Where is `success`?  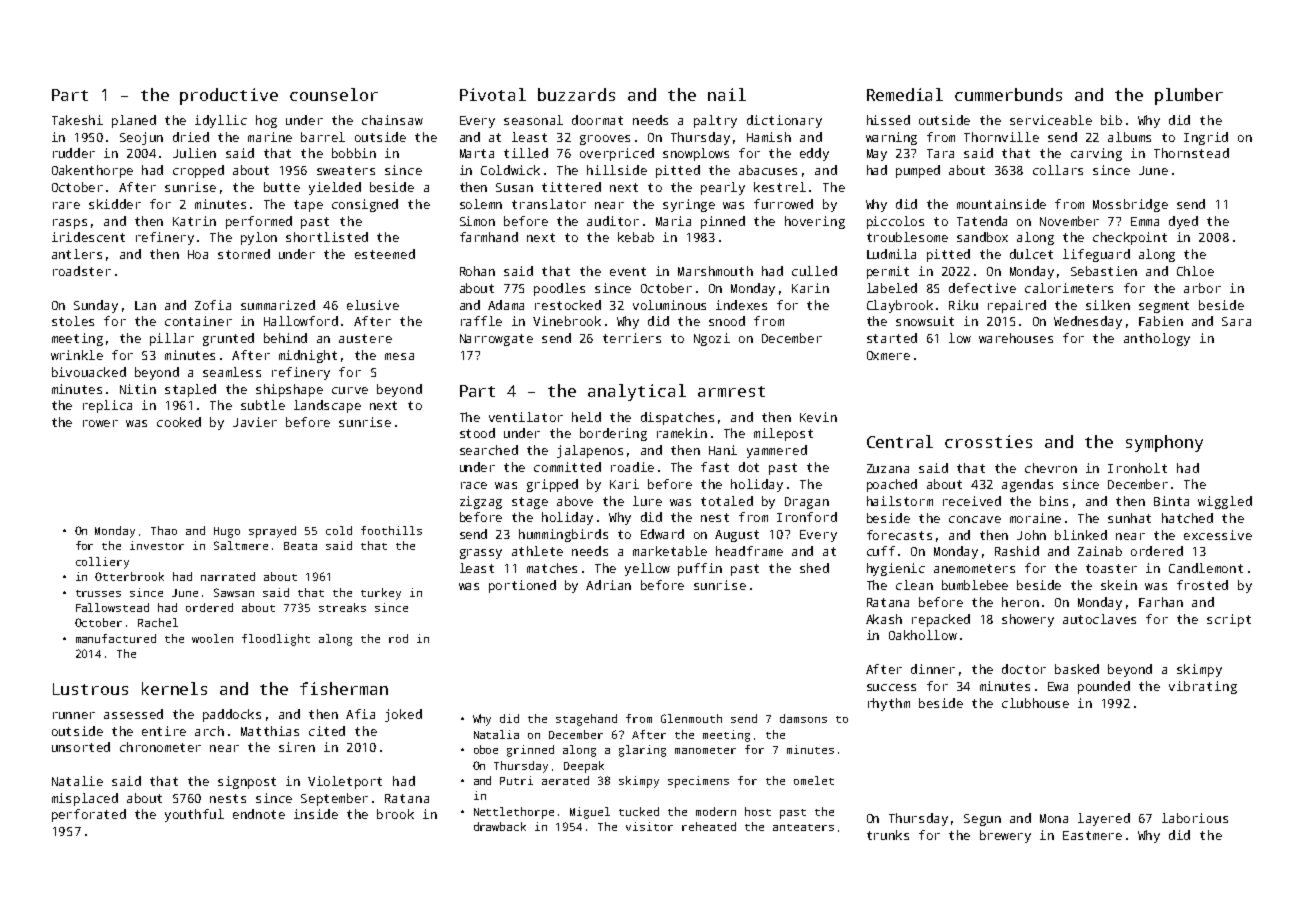
success is located at coordinates (891, 687).
